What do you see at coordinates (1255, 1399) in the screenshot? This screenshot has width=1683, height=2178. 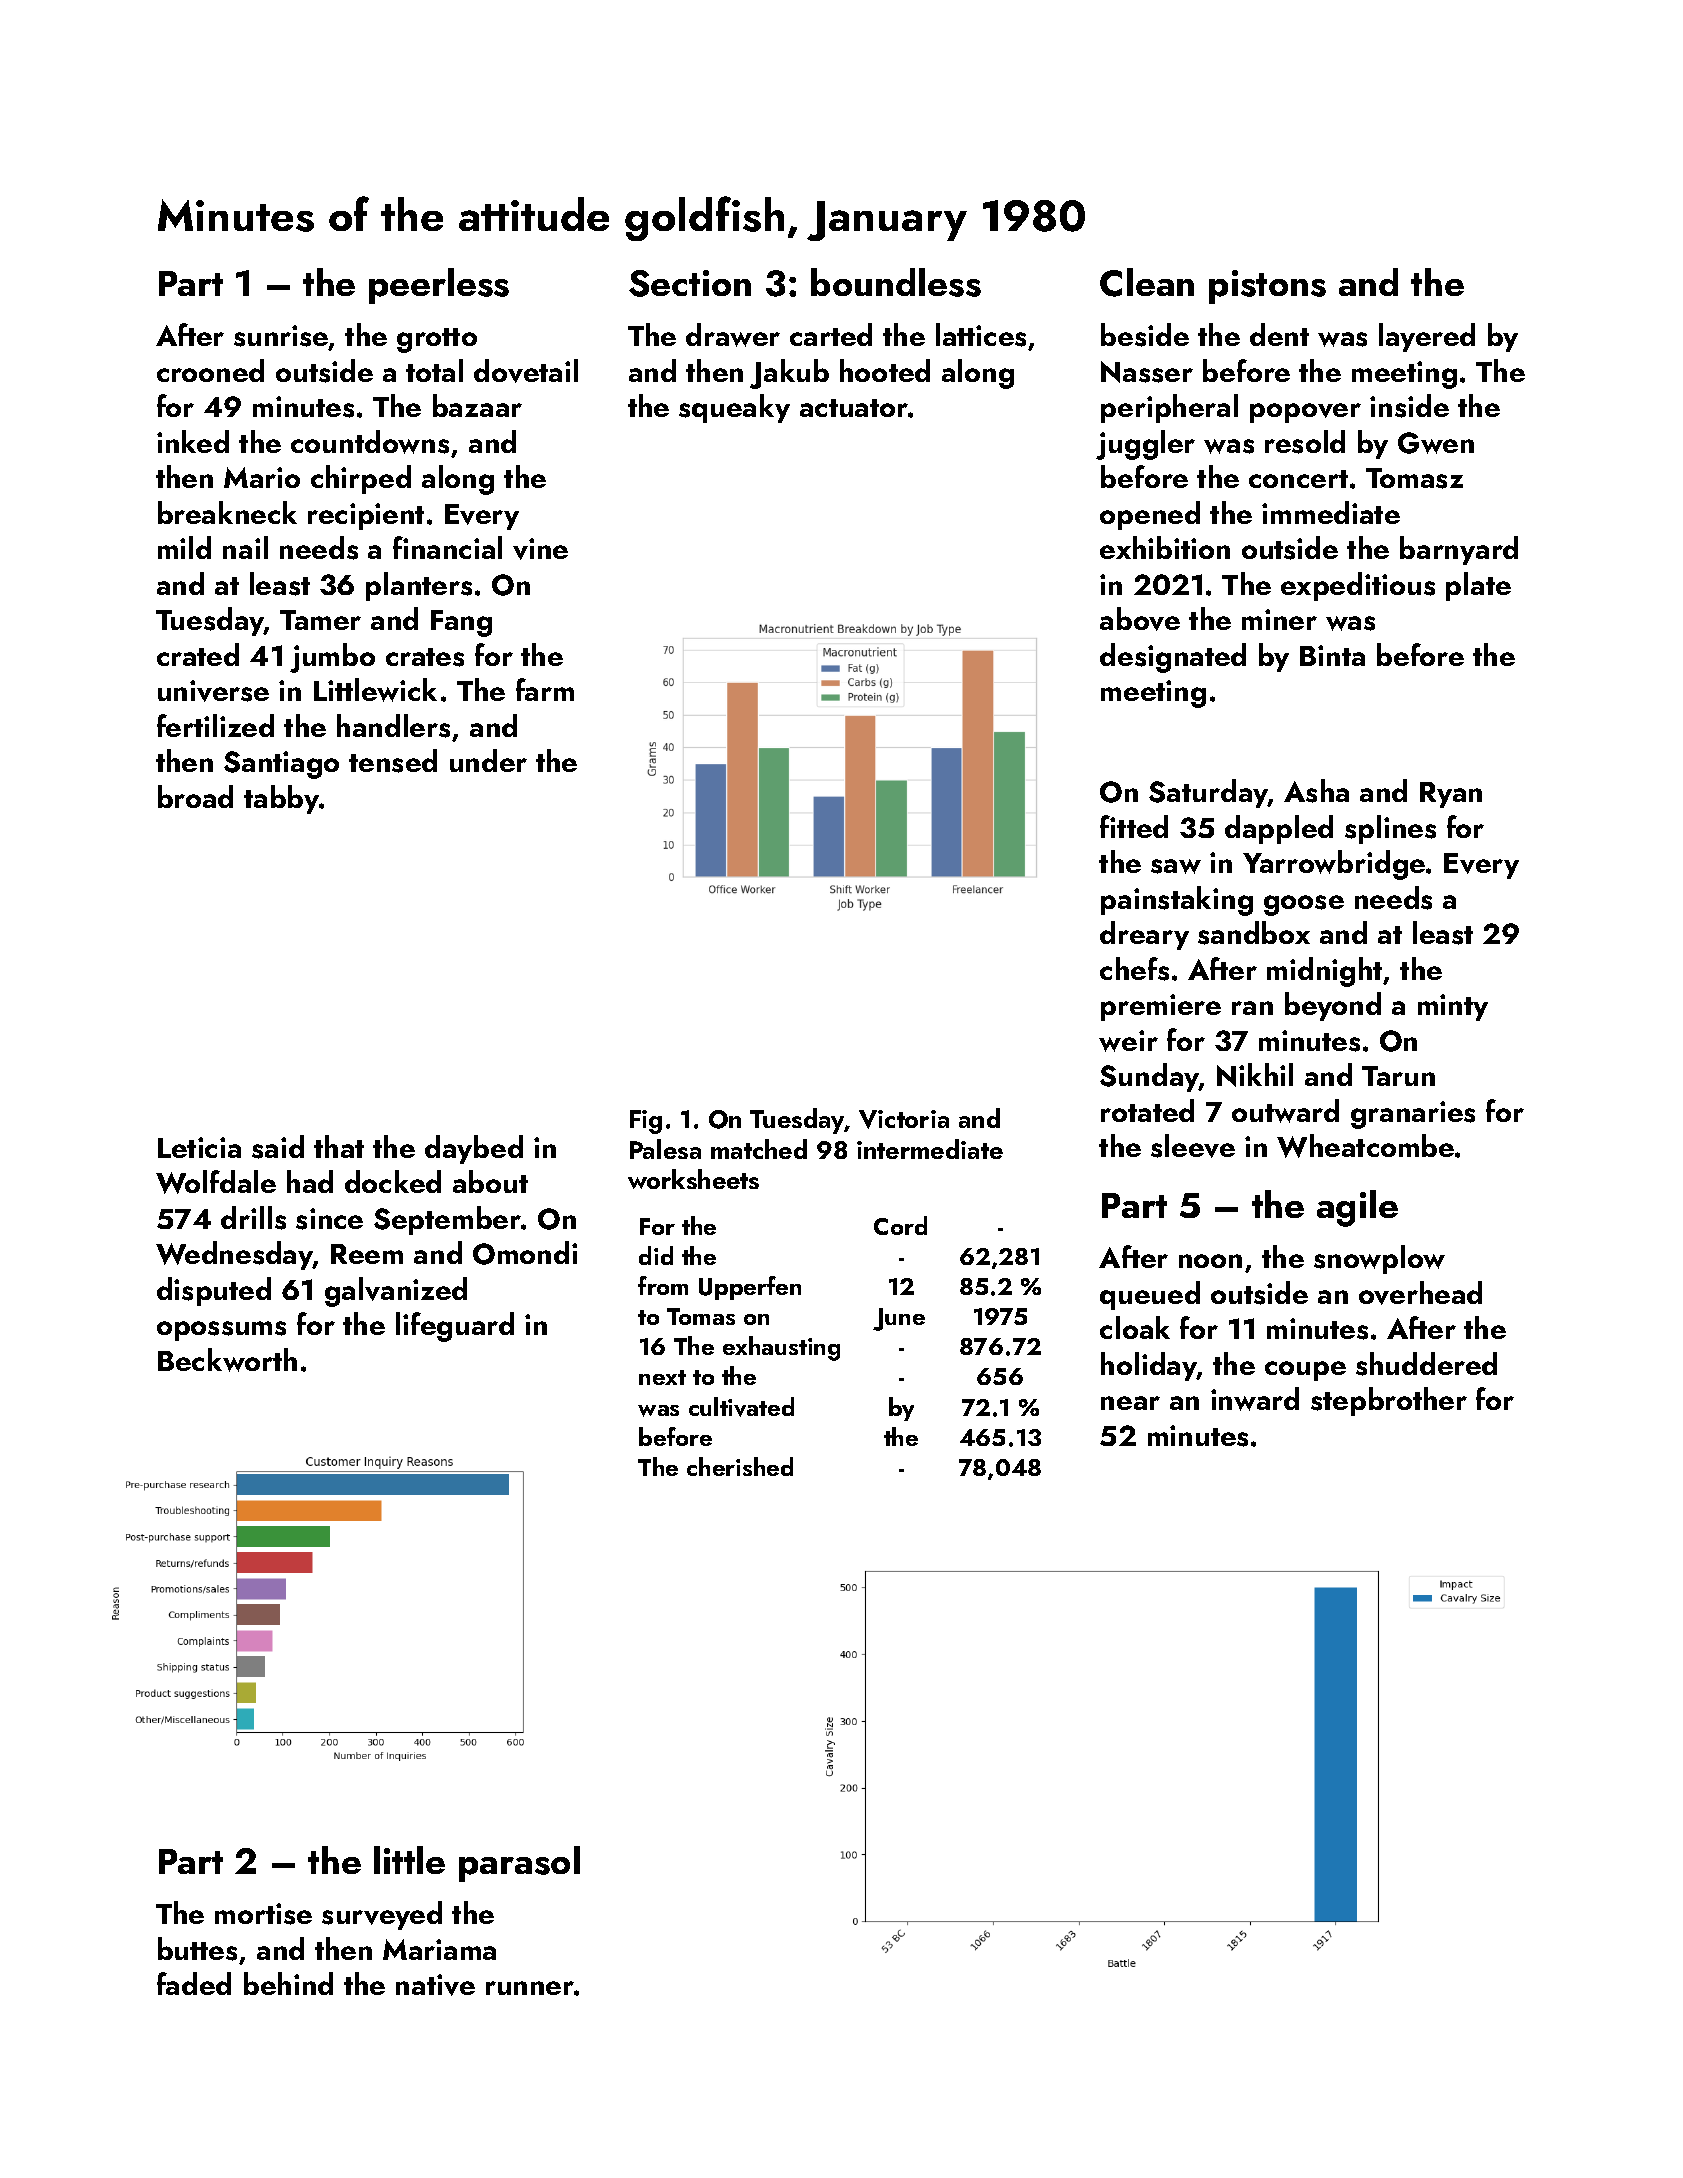 I see `inward` at bounding box center [1255, 1399].
